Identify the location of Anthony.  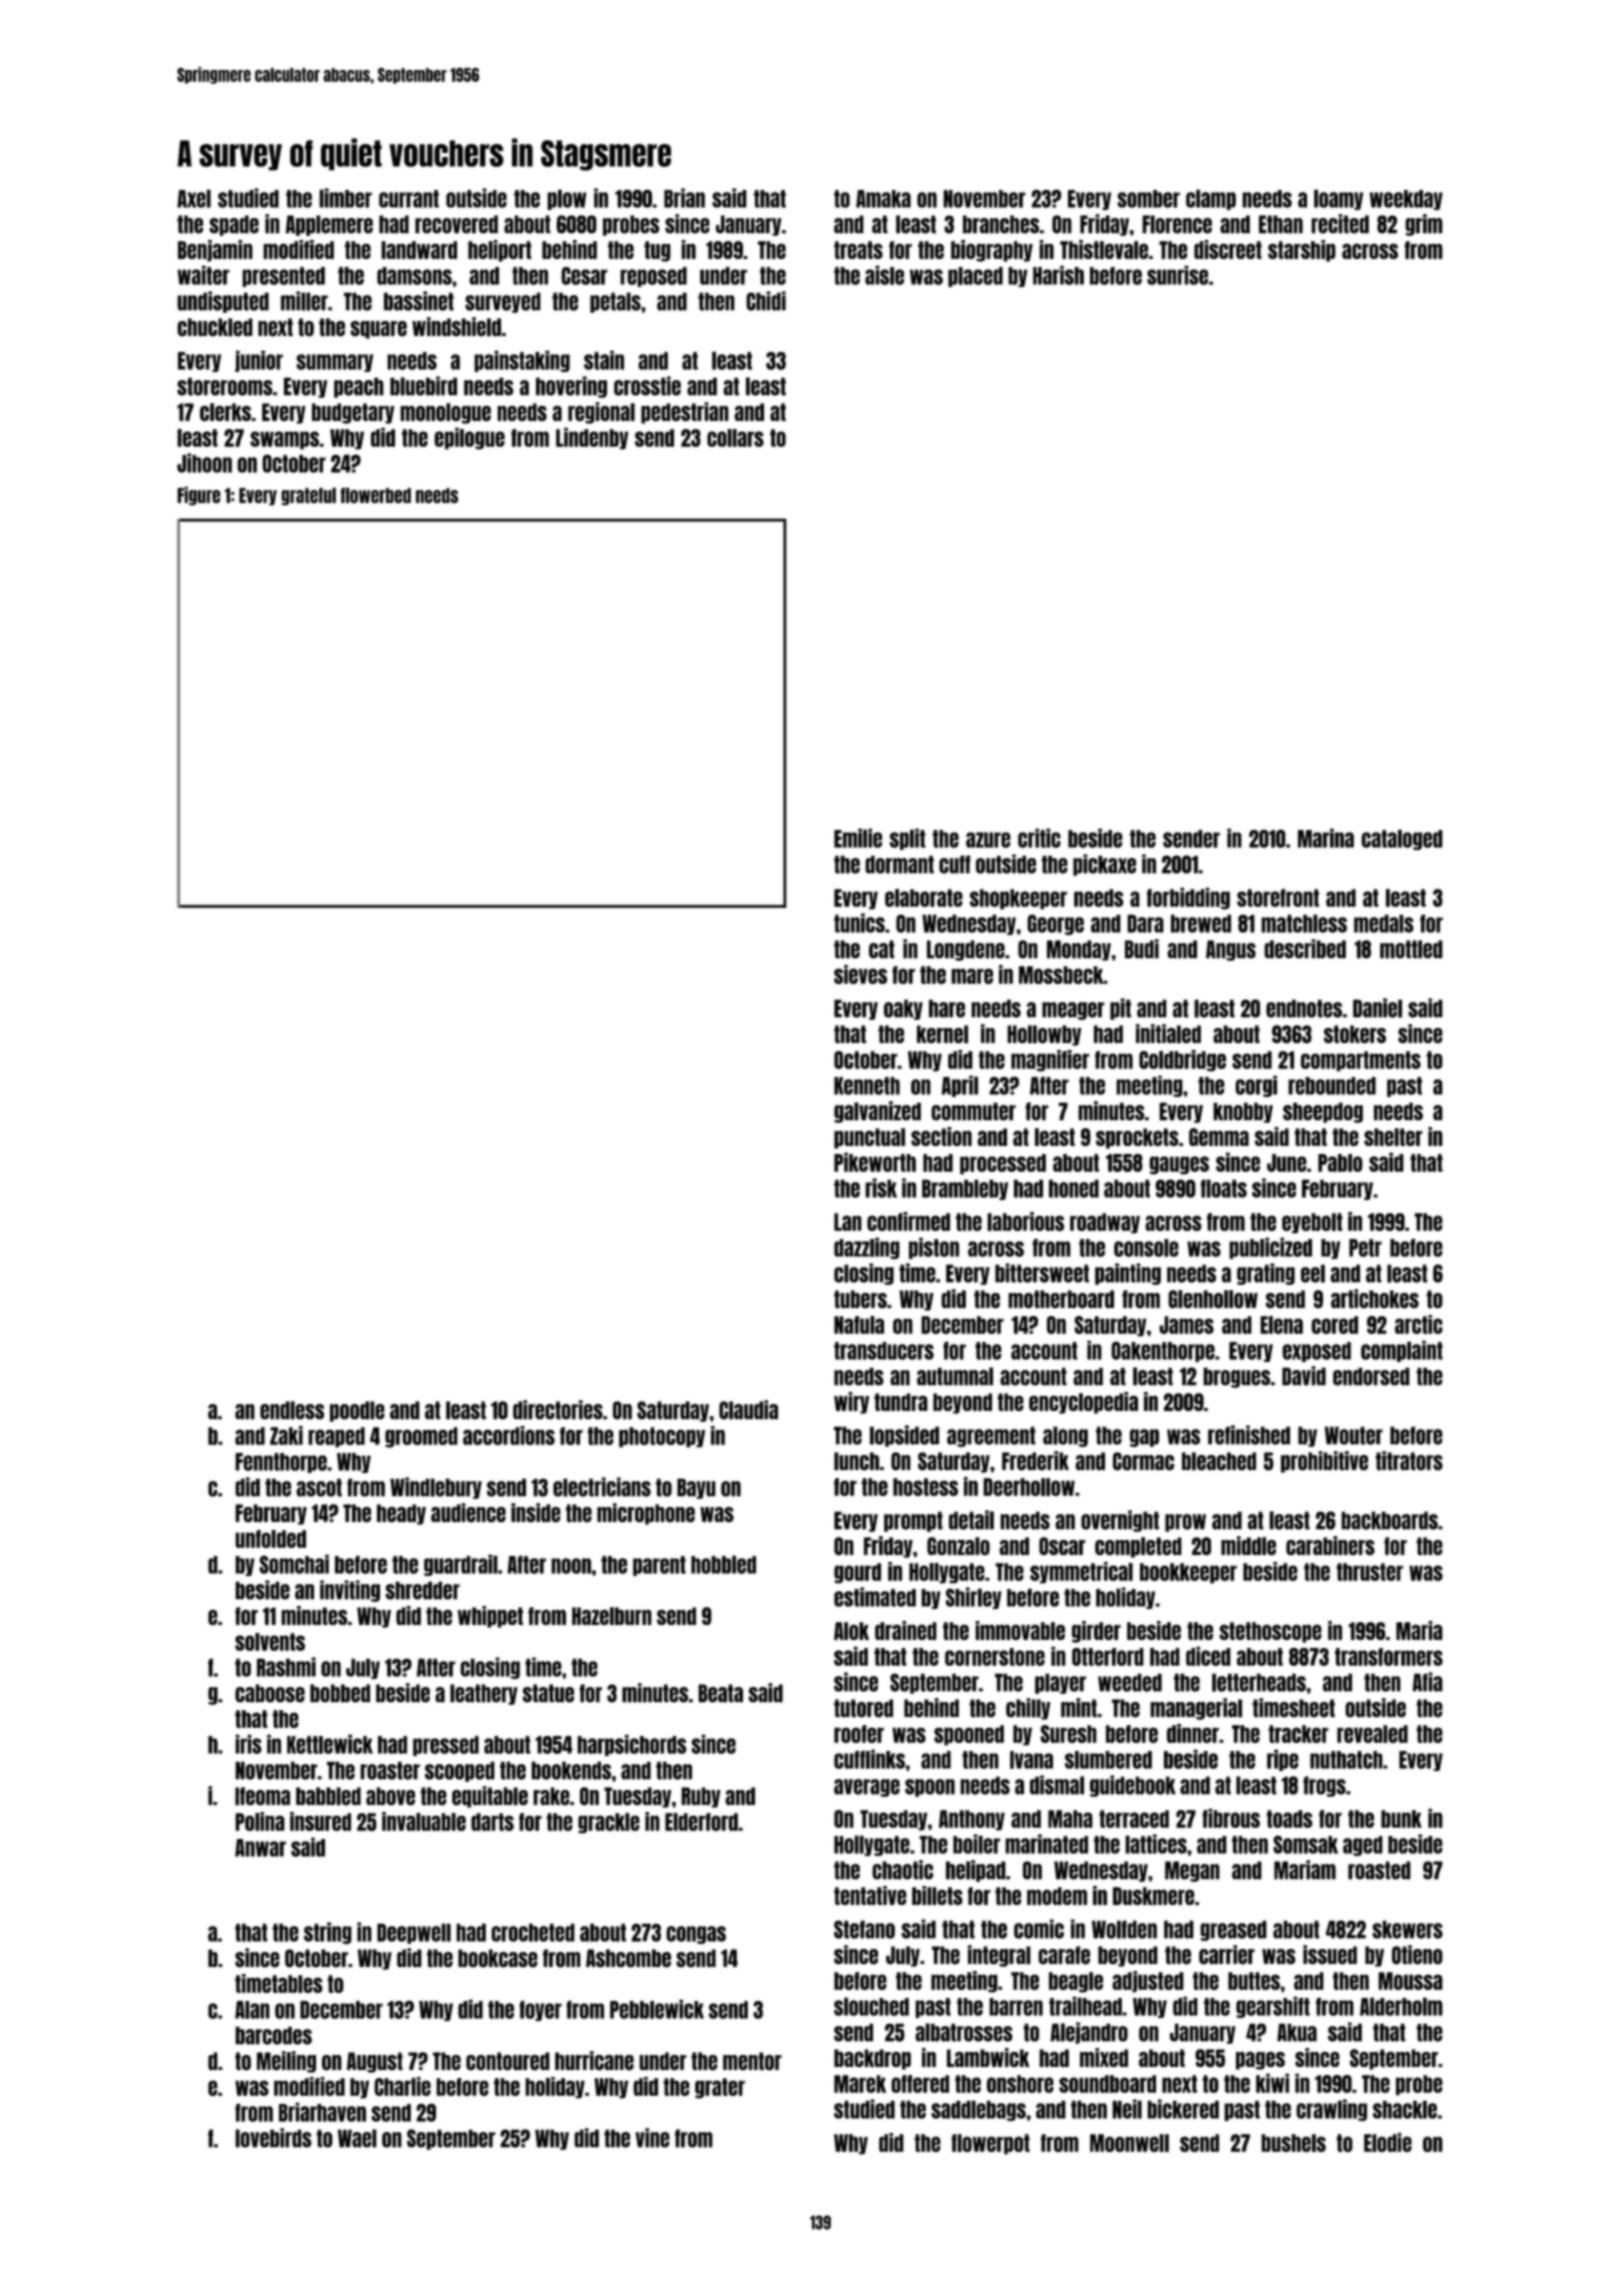
(972, 1820).
